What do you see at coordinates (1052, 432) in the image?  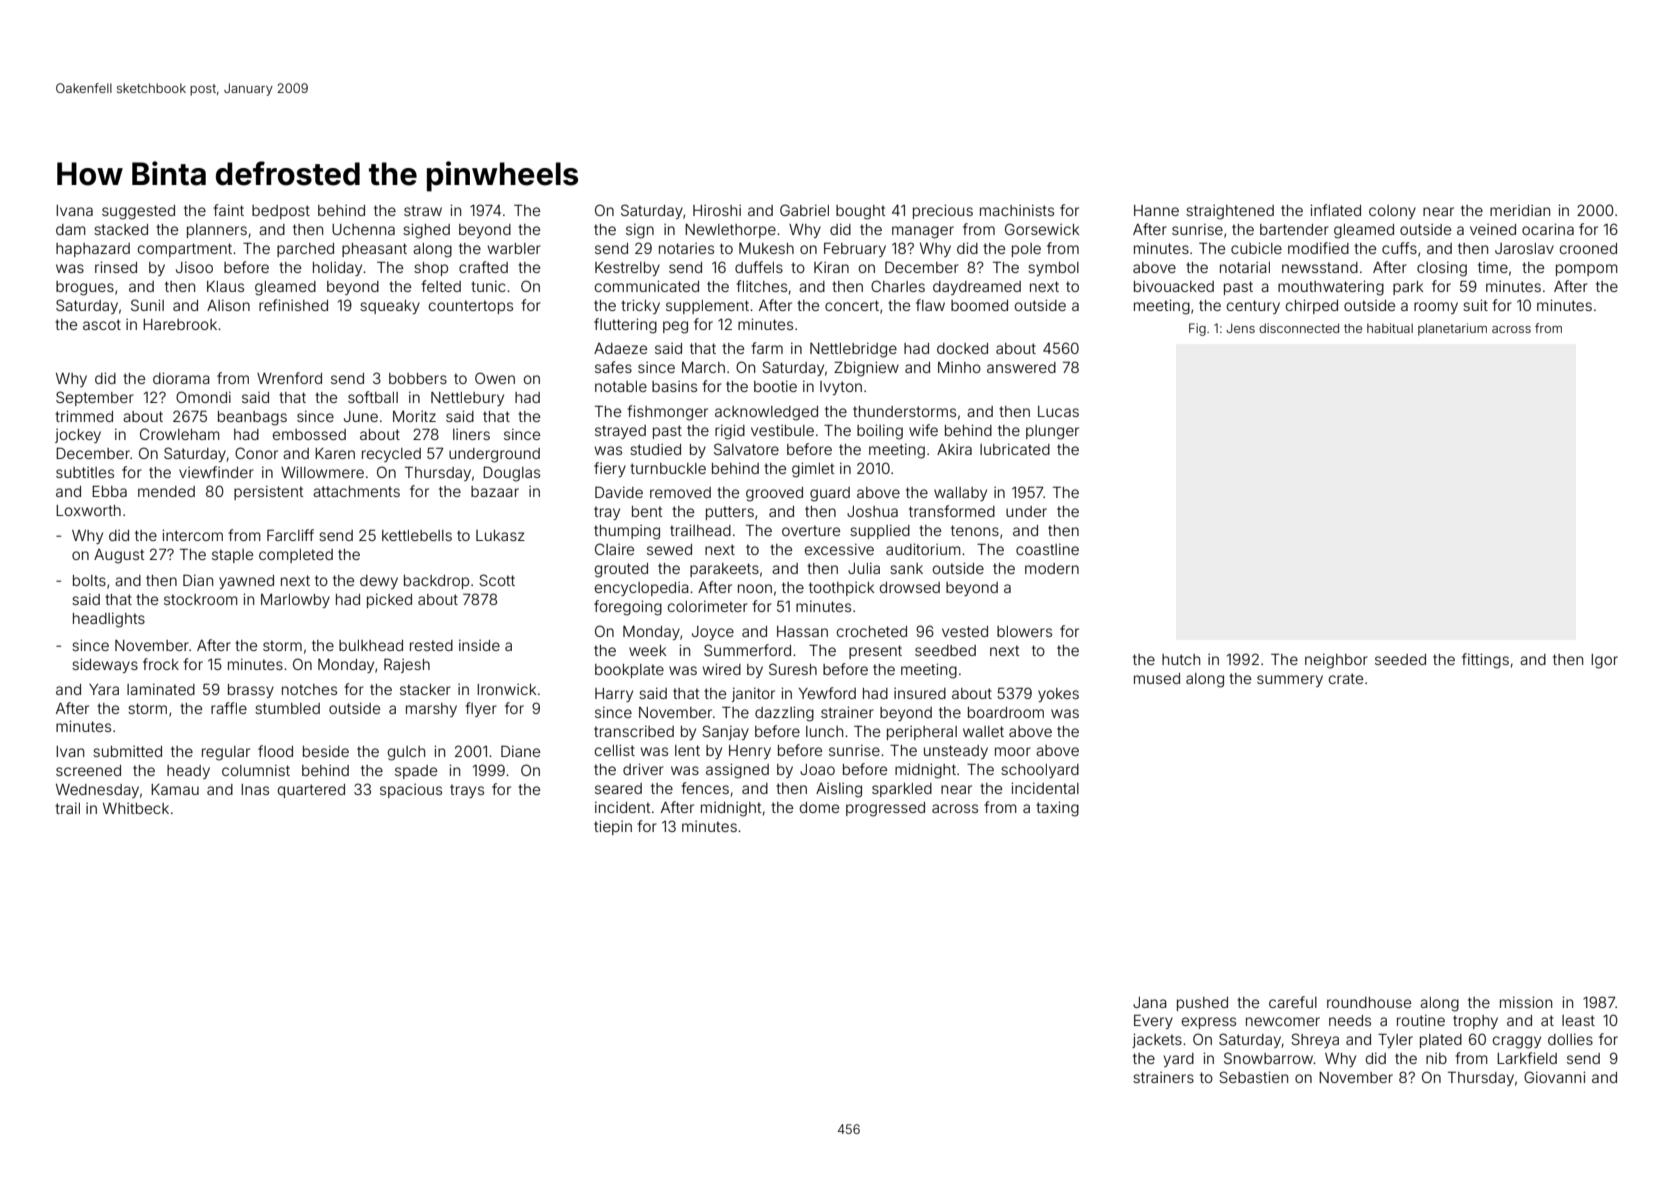 I see `plunger` at bounding box center [1052, 432].
